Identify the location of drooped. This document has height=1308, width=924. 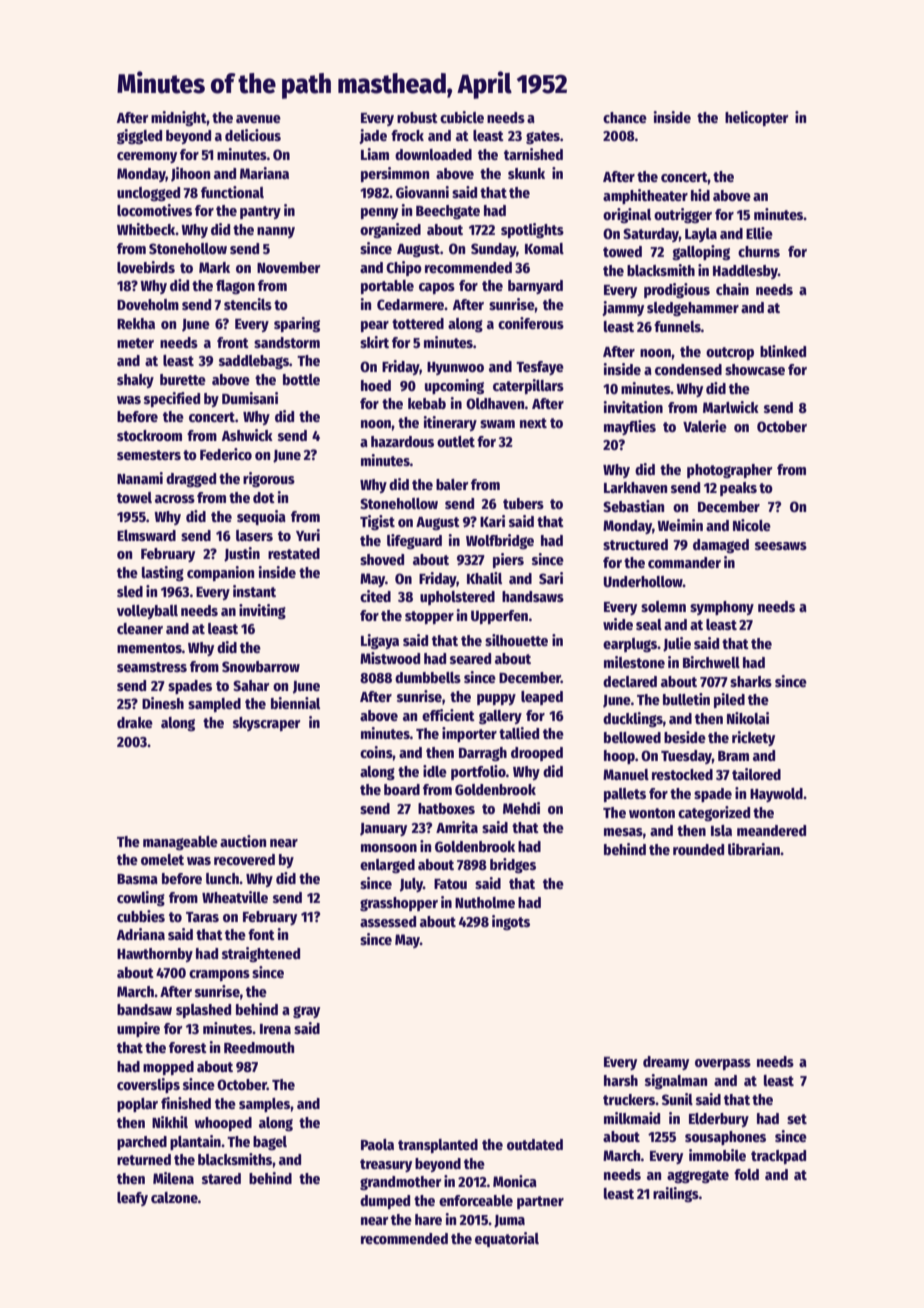
(537, 754).
